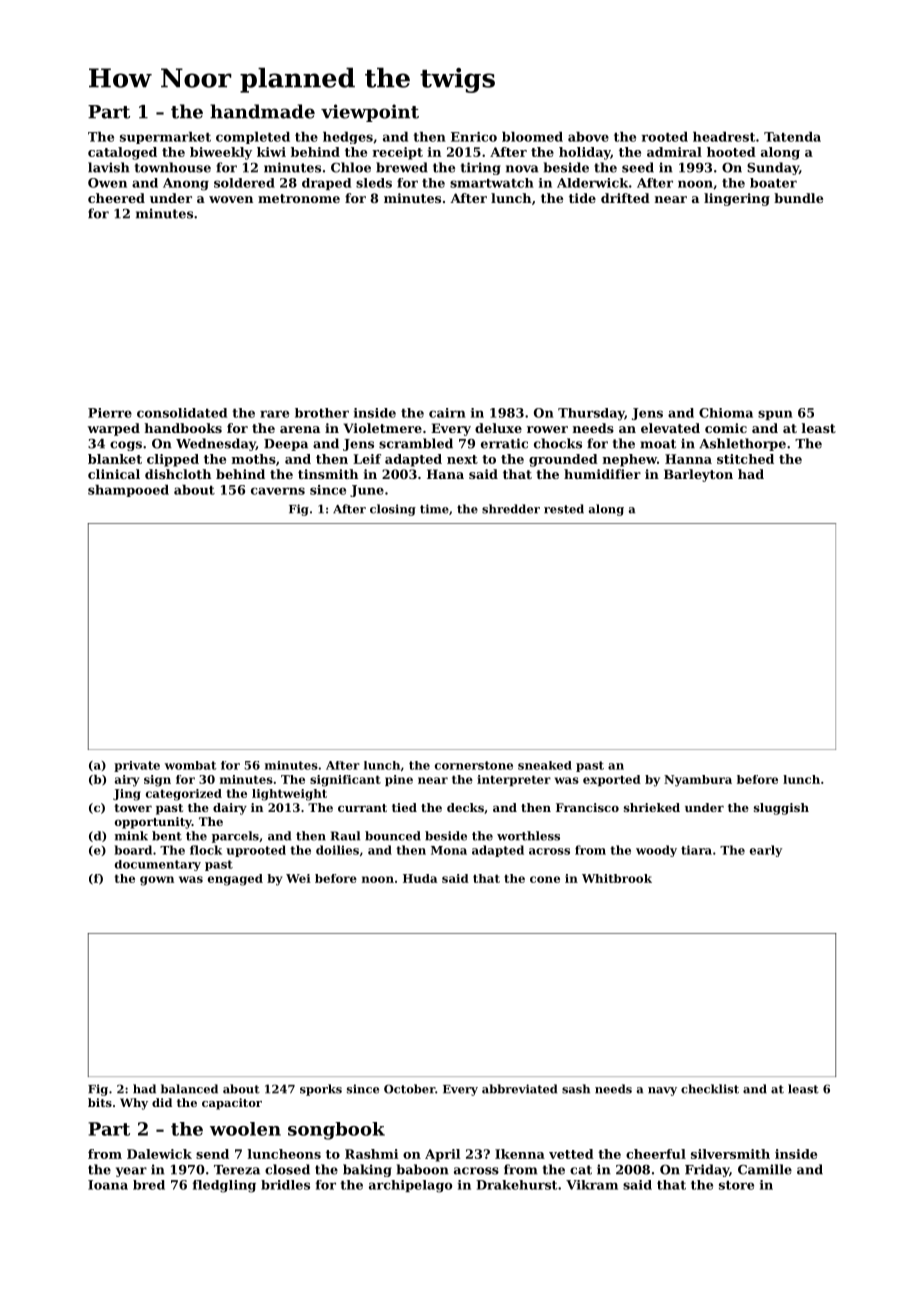 Image resolution: width=924 pixels, height=1308 pixels. I want to click on abbreviated, so click(519, 1089).
